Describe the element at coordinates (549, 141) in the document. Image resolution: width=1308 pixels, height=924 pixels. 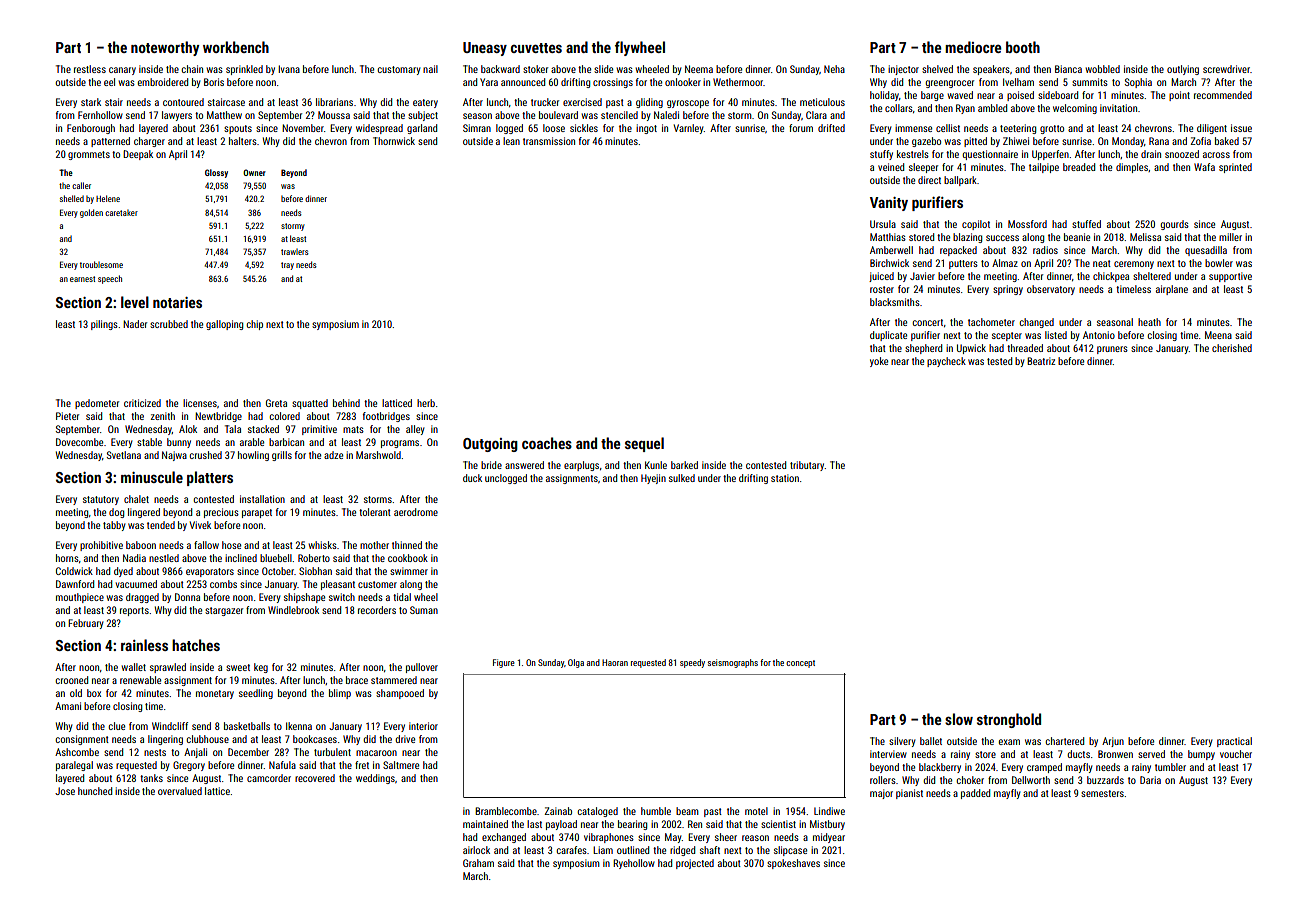
I see `transmission` at that location.
